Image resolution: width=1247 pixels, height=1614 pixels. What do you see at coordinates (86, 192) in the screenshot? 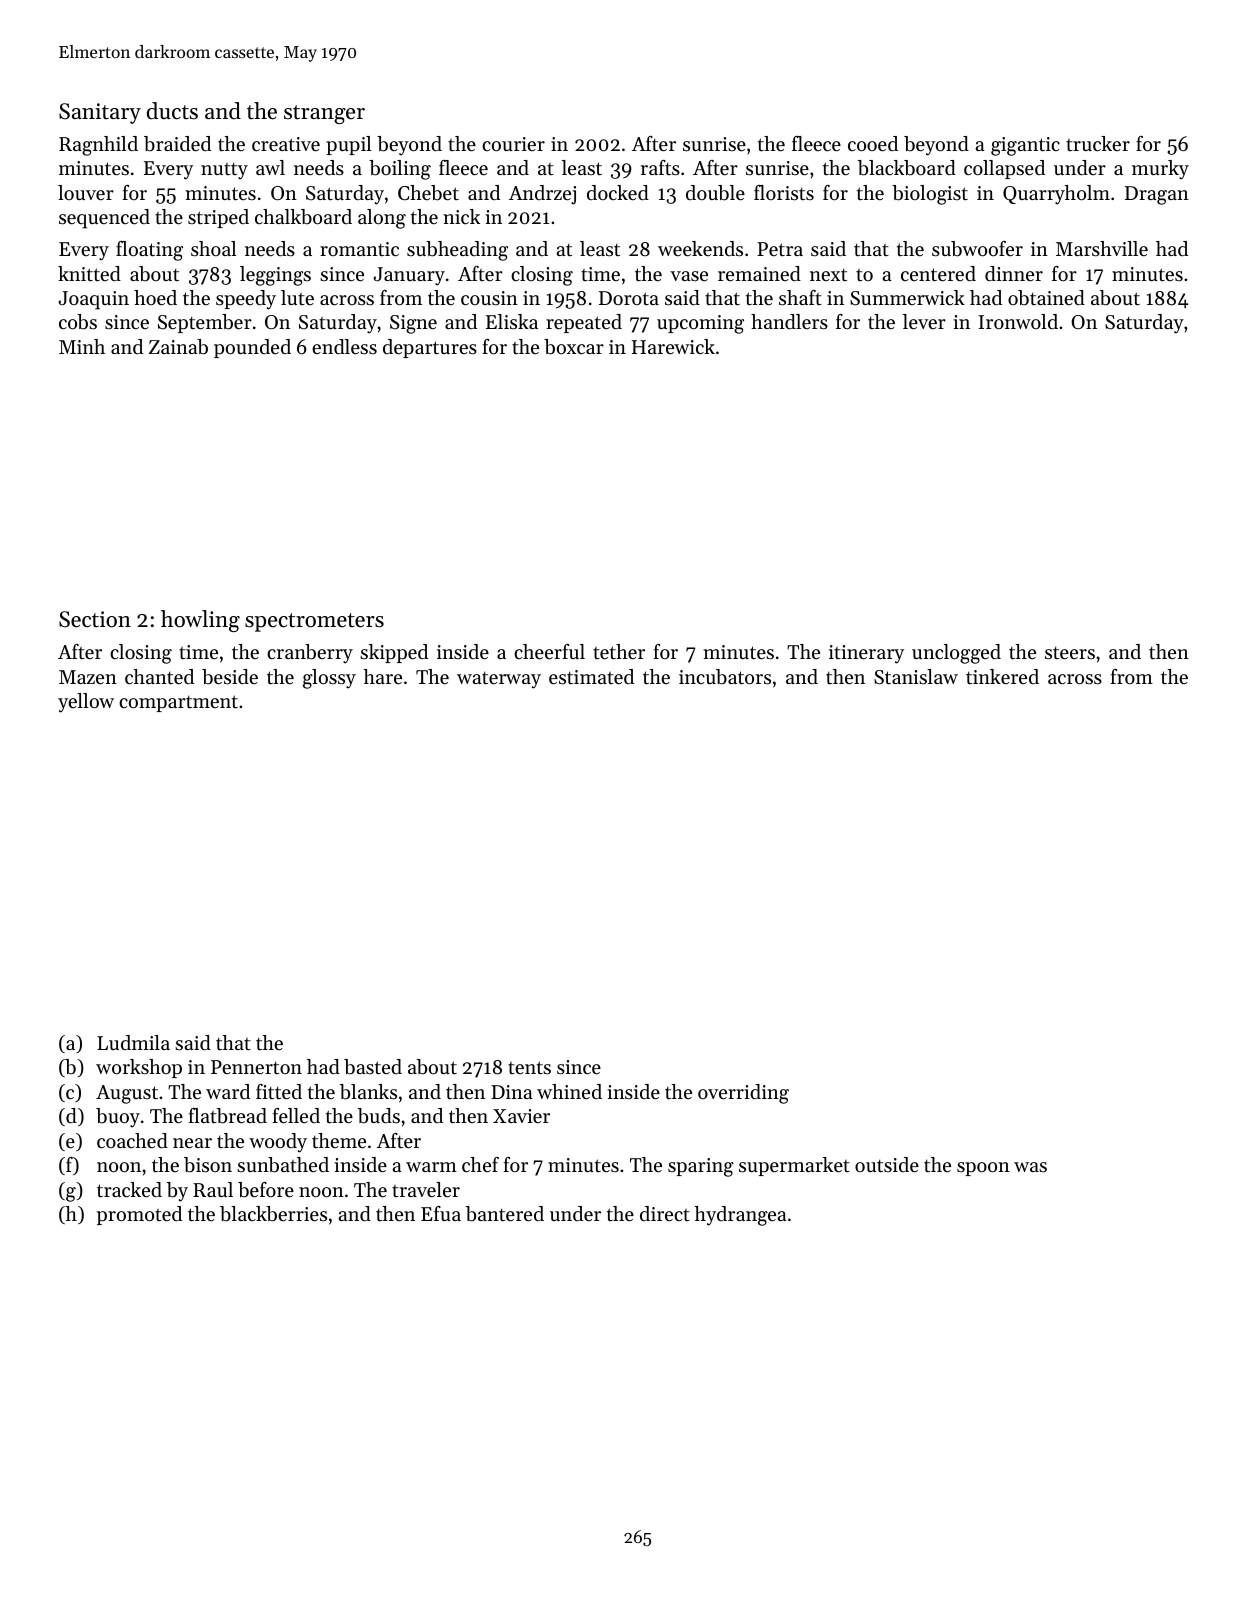
I see `louver` at bounding box center [86, 192].
